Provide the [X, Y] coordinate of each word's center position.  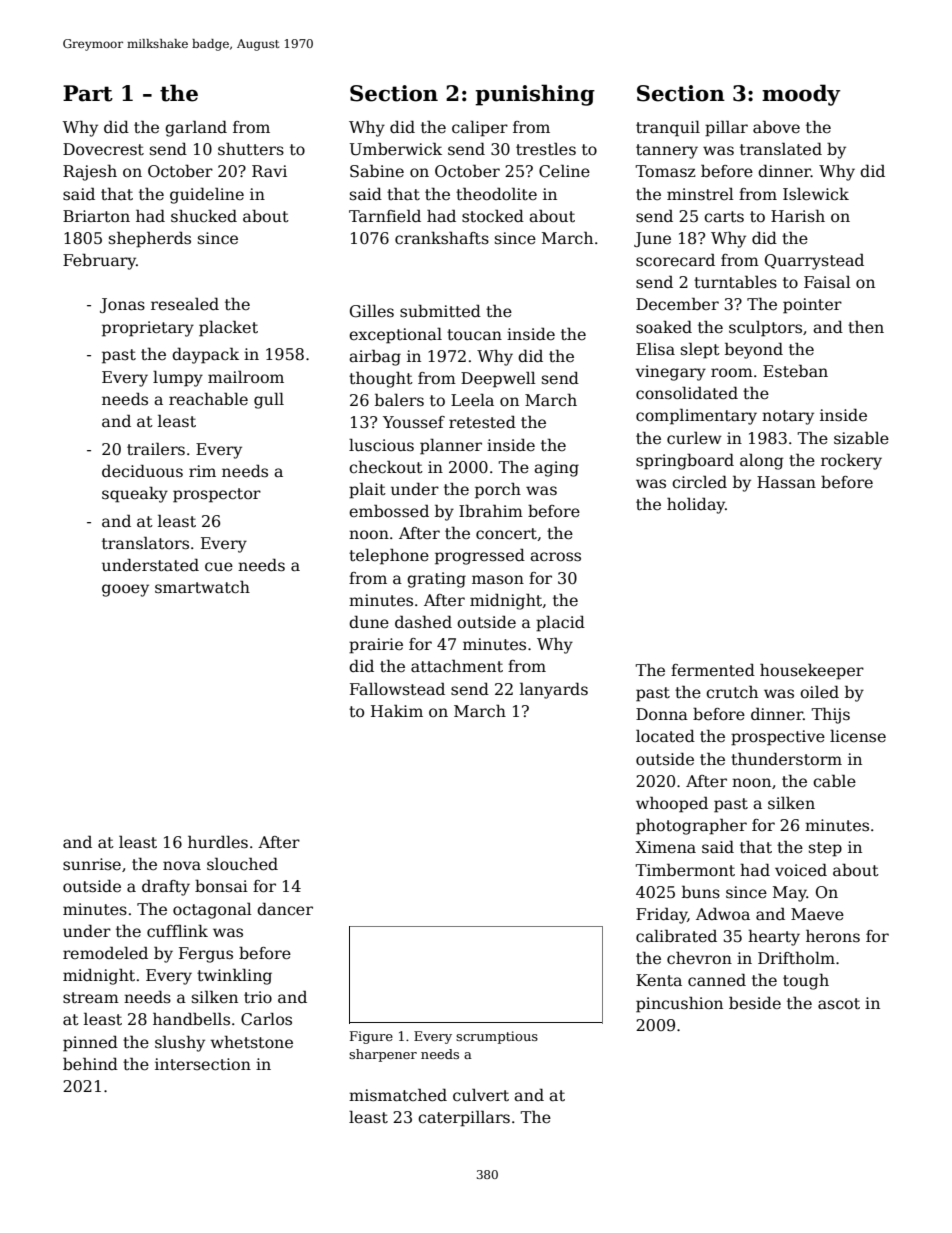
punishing [535, 95]
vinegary [671, 373]
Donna [662, 714]
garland [196, 129]
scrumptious [497, 1037]
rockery [851, 462]
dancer [285, 909]
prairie [376, 646]
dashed [423, 621]
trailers [156, 449]
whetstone [252, 1042]
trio [258, 997]
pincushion [679, 1004]
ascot [839, 1004]
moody [801, 95]
